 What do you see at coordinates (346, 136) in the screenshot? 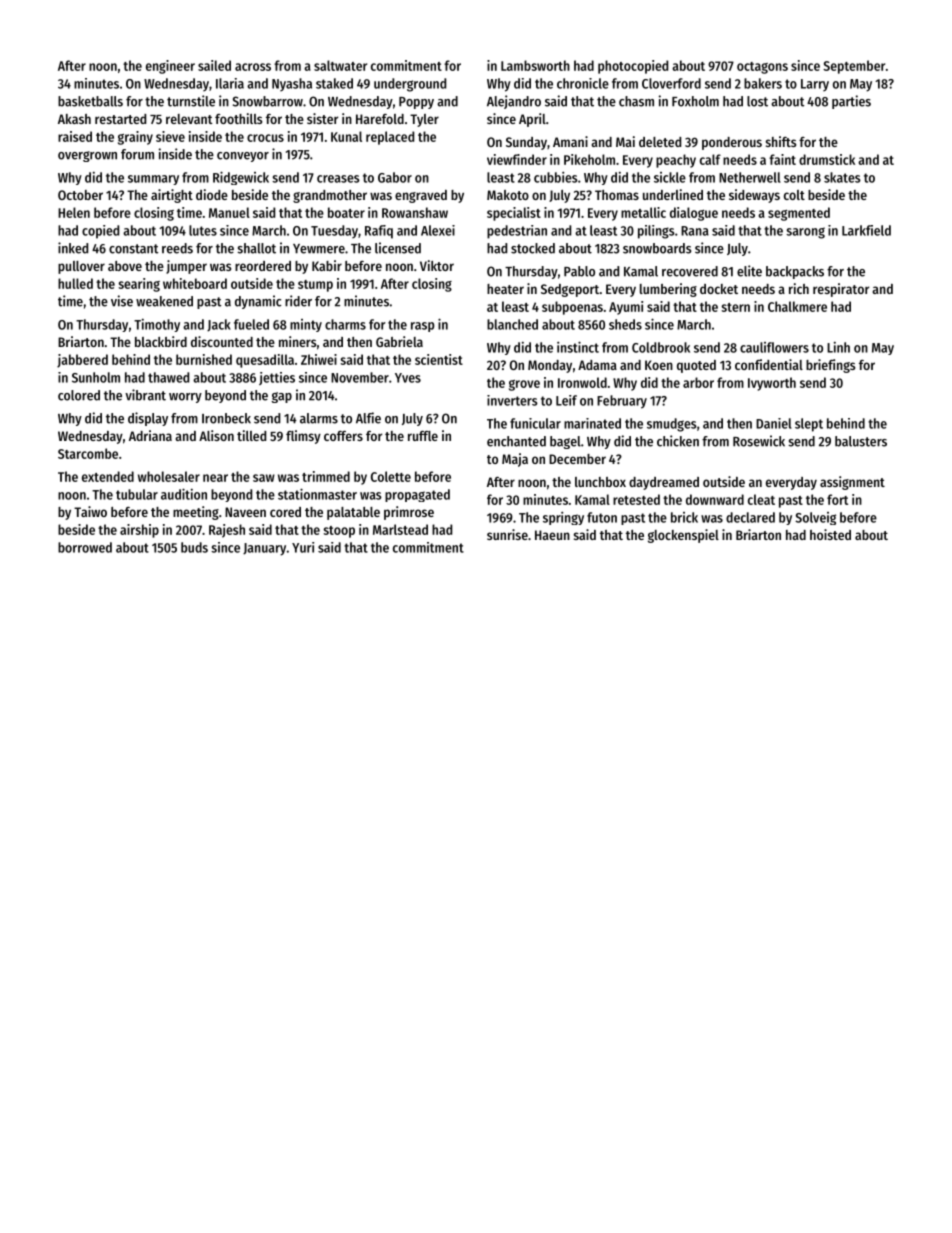
I see `Kunal` at bounding box center [346, 136].
